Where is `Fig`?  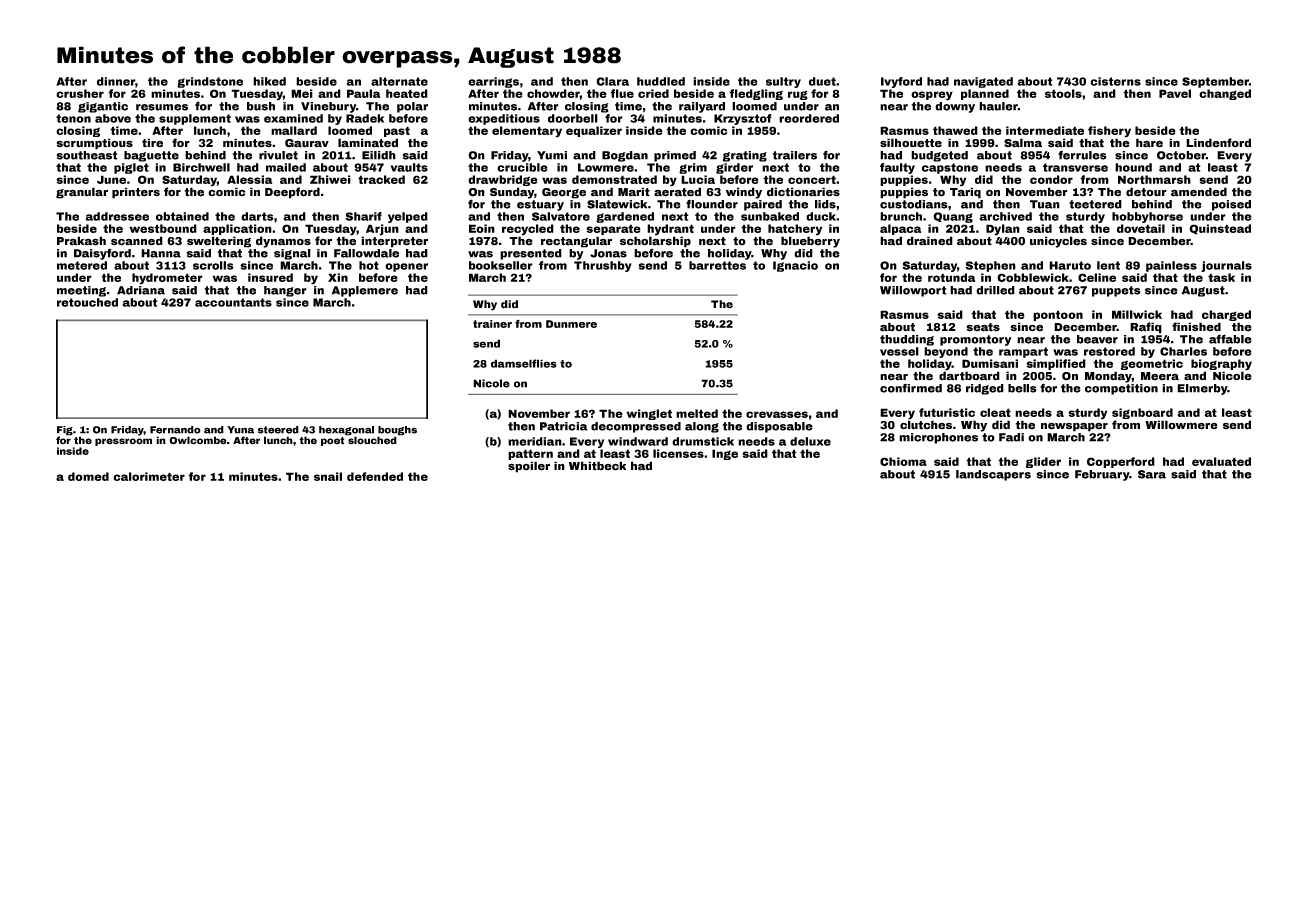 Fig is located at coordinates (65, 431).
